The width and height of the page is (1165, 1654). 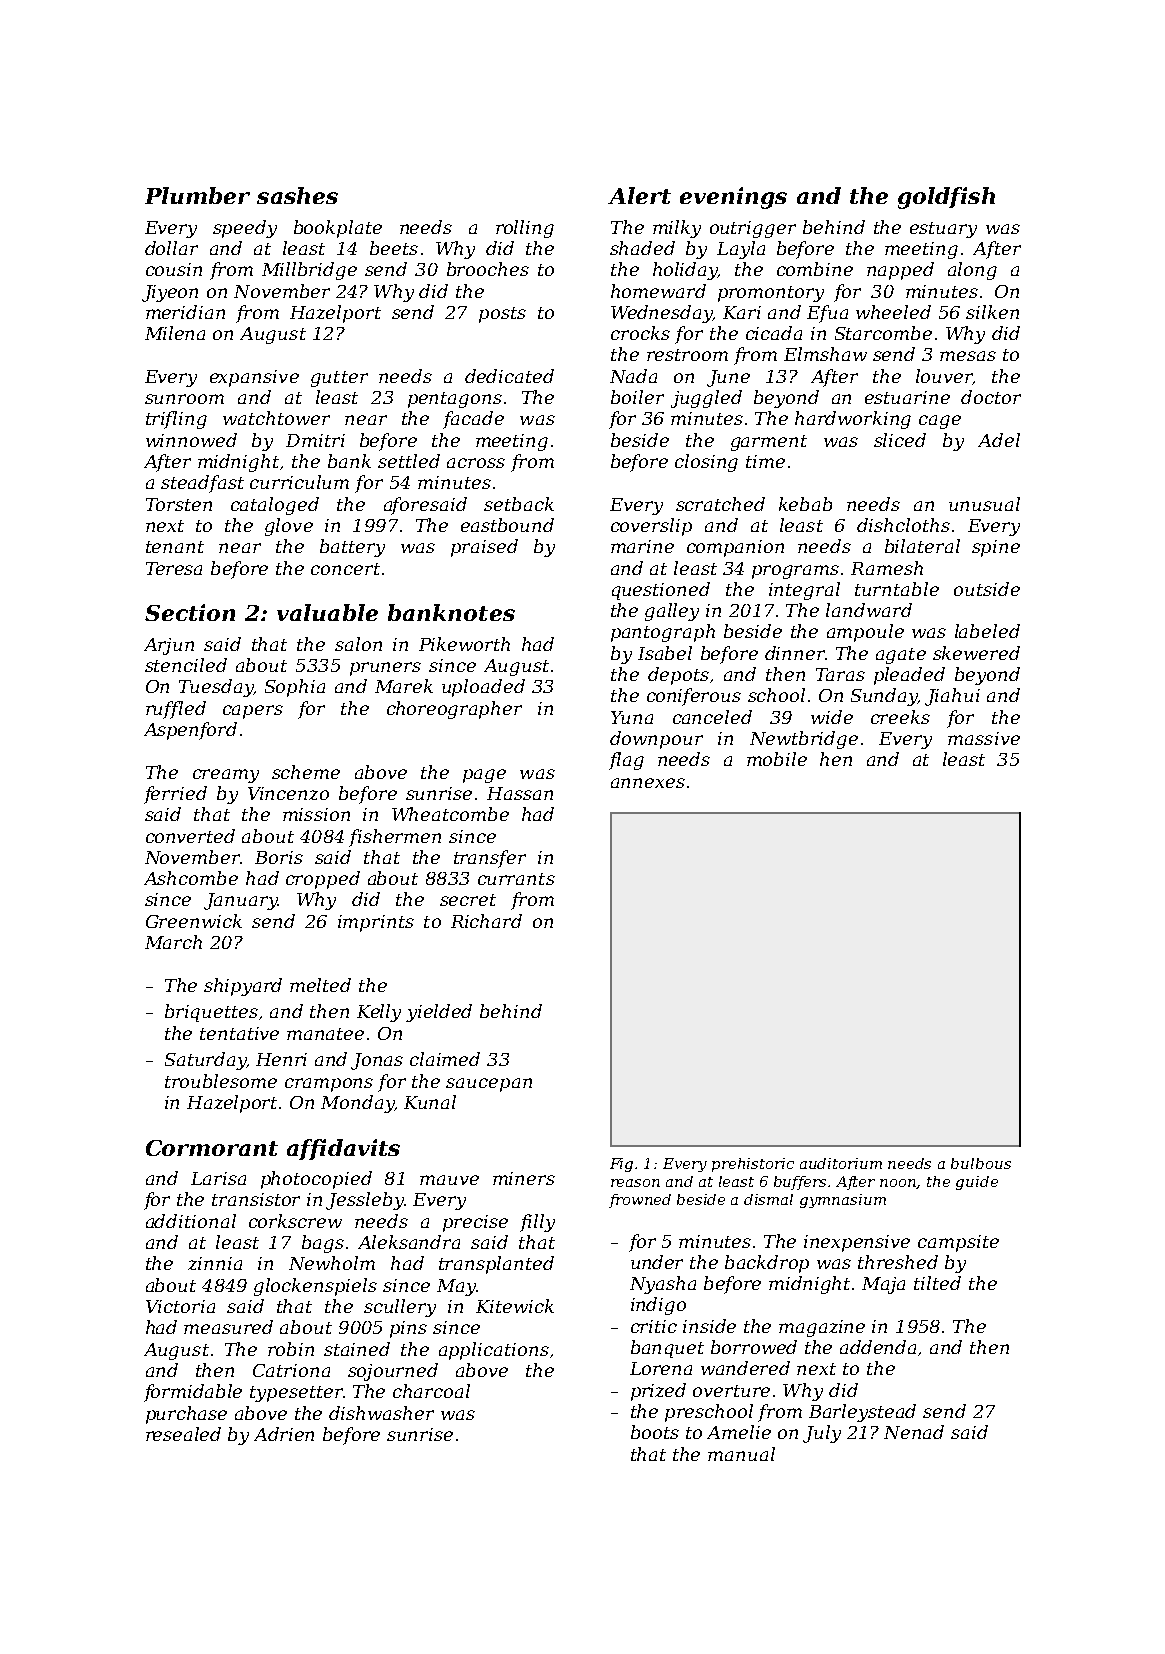 I want to click on hardworking, so click(x=853, y=420).
